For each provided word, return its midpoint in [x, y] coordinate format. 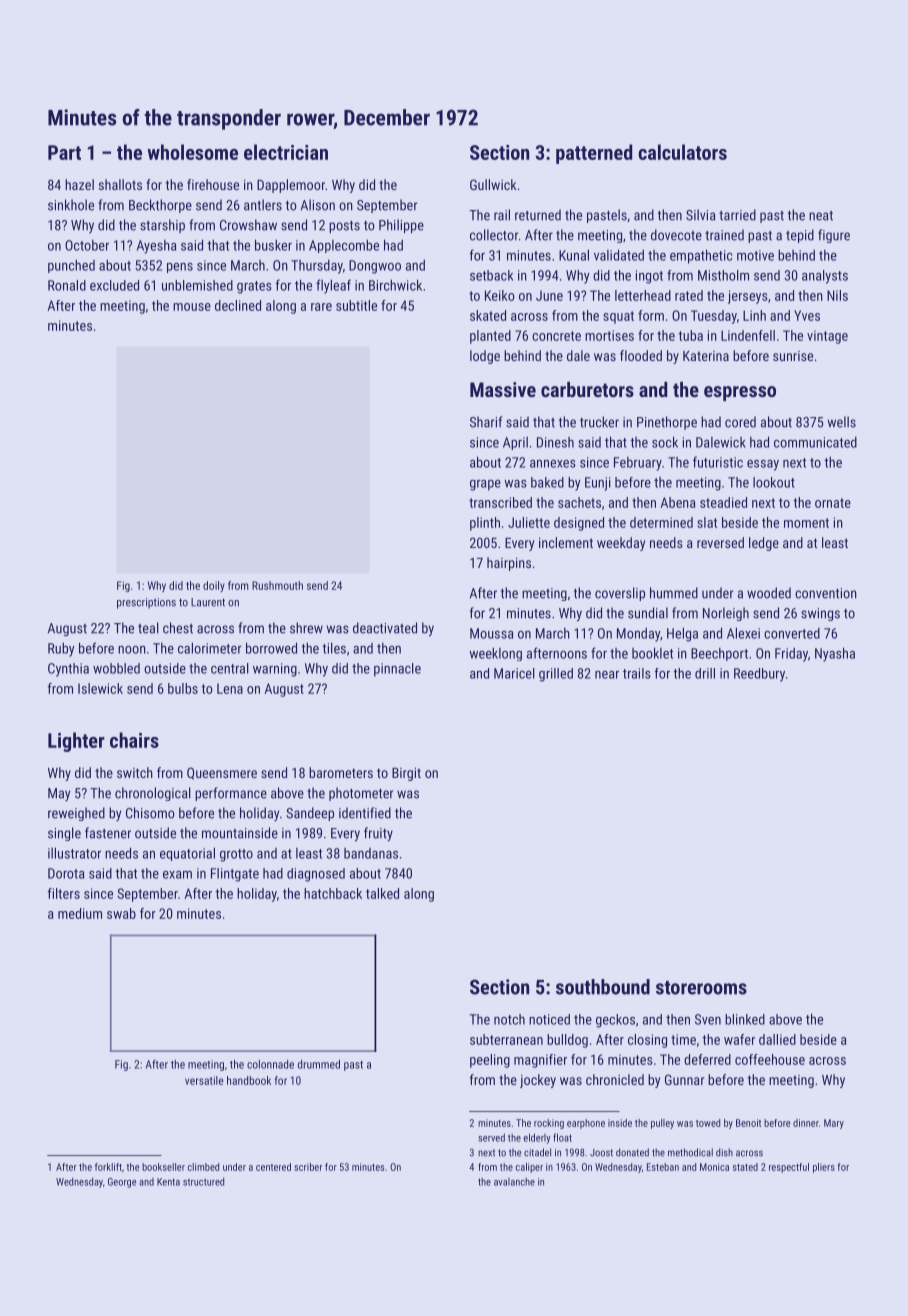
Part [64, 152]
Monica [714, 1167]
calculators [682, 152]
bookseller [163, 1167]
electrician [286, 152]
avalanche [514, 1182]
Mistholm [723, 275]
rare [321, 307]
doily [214, 586]
